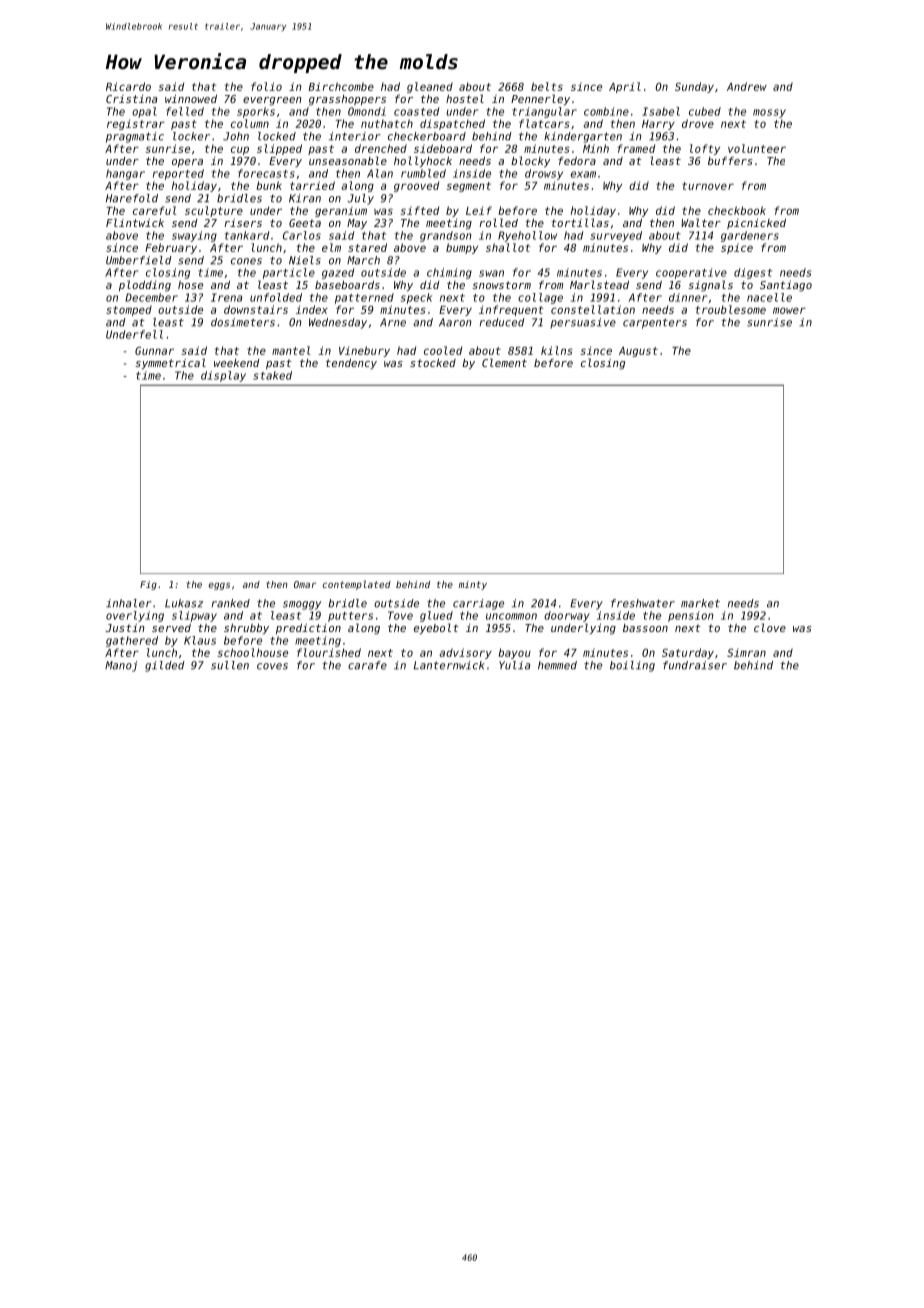 Image resolution: width=924 pixels, height=1308 pixels. I want to click on coasted, so click(416, 111).
